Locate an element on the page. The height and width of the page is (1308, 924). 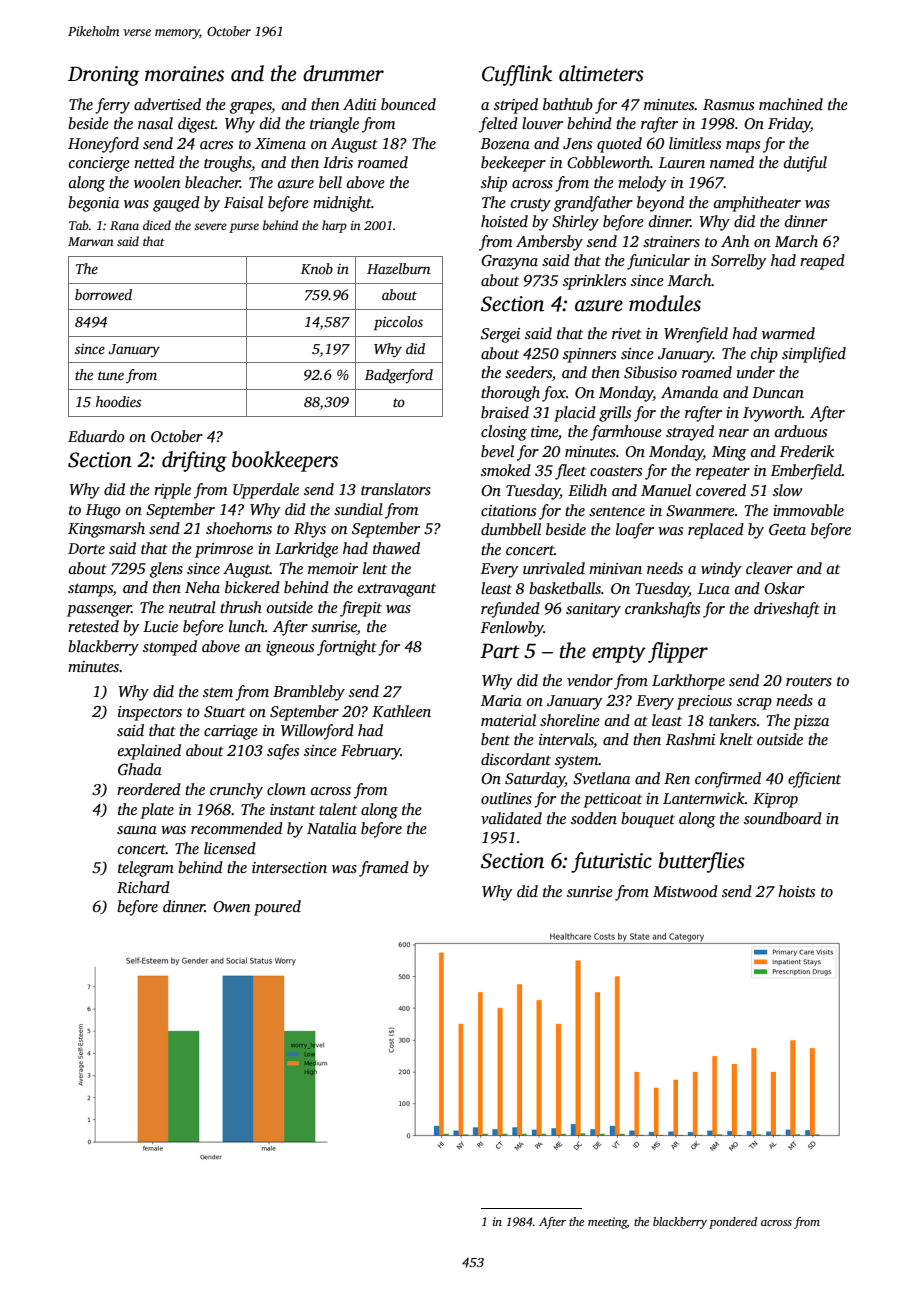
bookkeepers is located at coordinates (285, 461).
